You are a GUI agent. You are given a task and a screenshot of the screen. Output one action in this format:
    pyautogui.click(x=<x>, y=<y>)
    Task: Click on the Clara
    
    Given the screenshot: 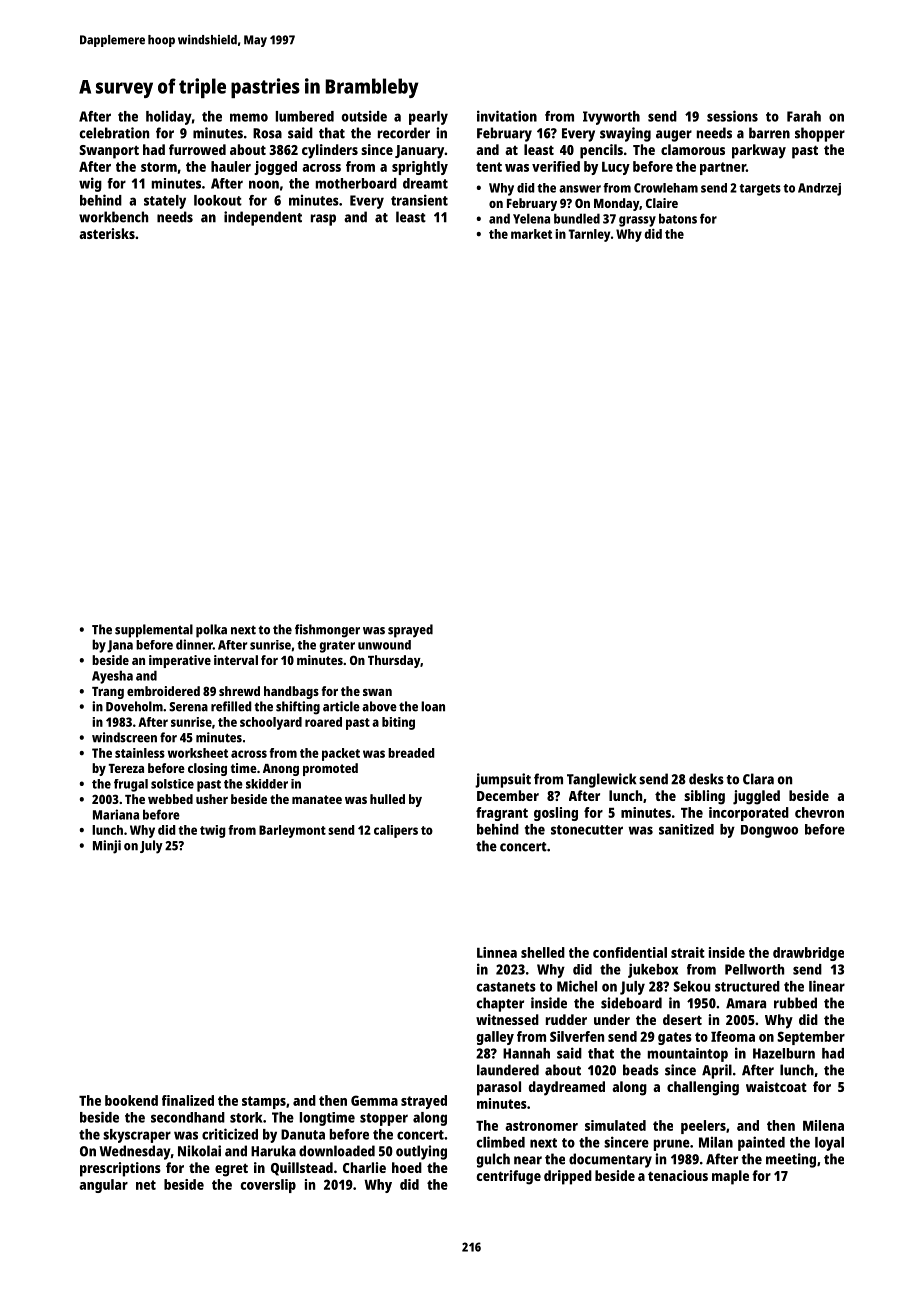 What is the action you would take?
    pyautogui.click(x=758, y=779)
